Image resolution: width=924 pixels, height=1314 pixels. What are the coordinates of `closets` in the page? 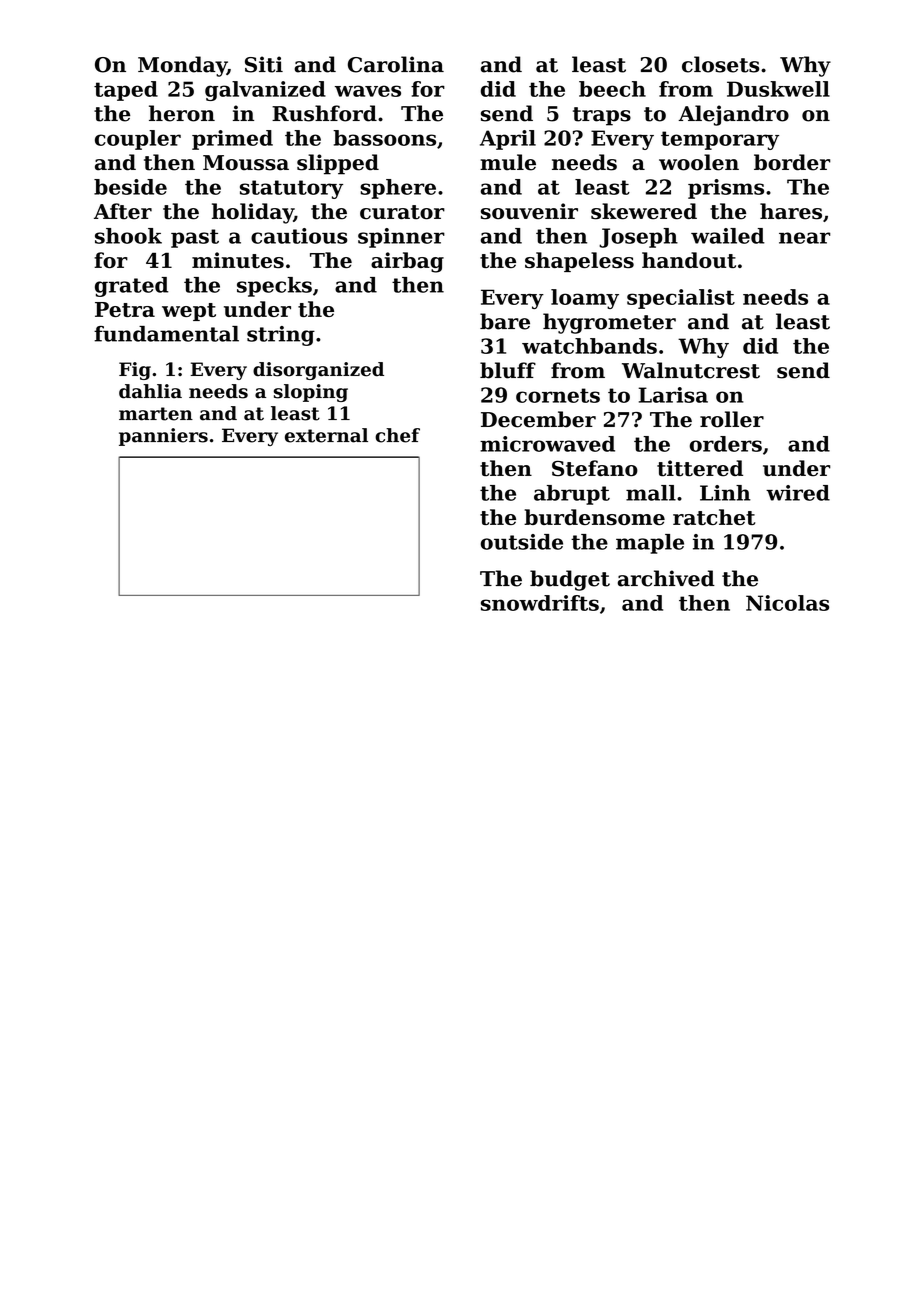 It's located at (720, 64).
